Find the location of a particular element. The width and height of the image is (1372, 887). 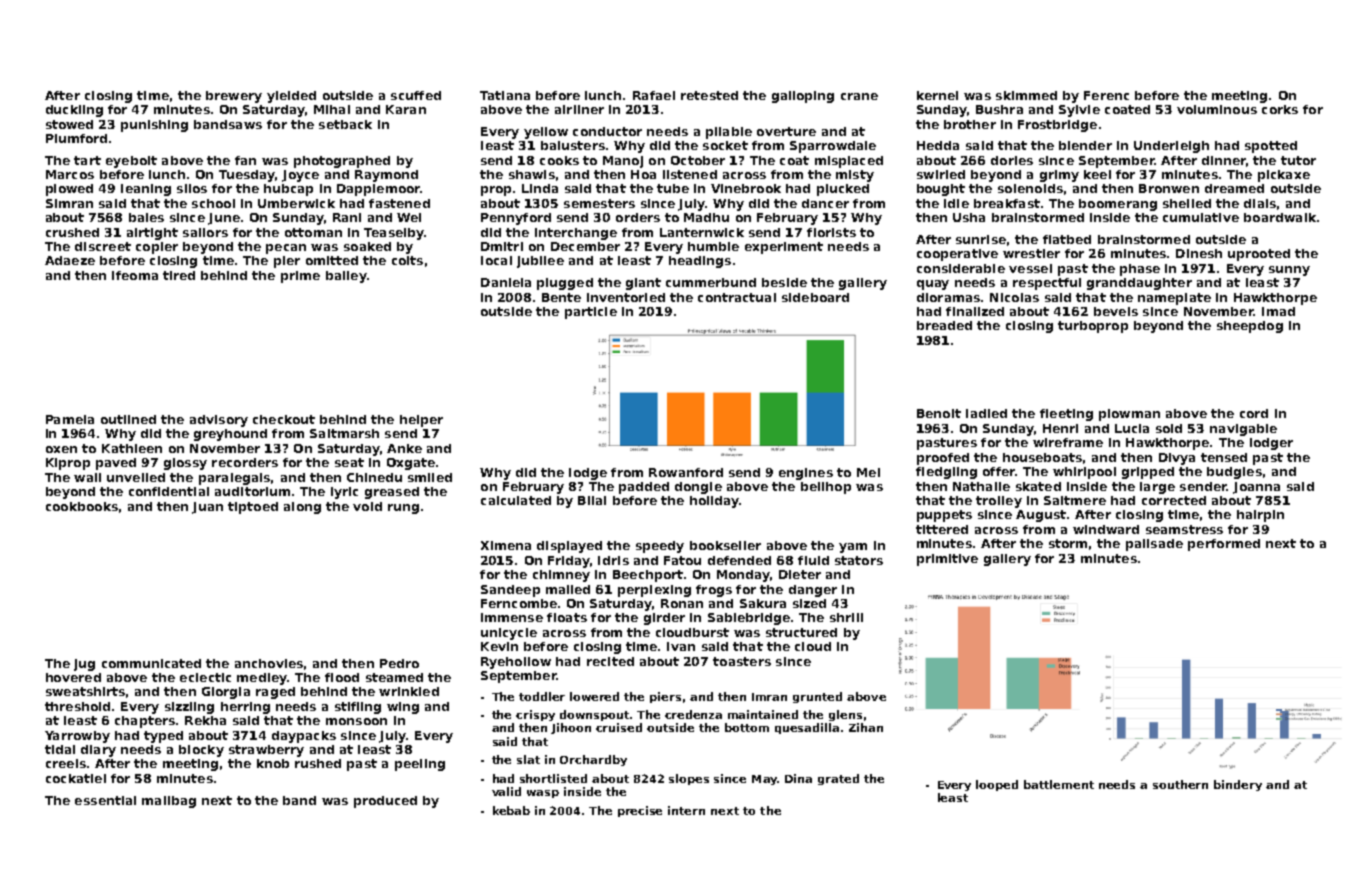

tired is located at coordinates (179, 275).
